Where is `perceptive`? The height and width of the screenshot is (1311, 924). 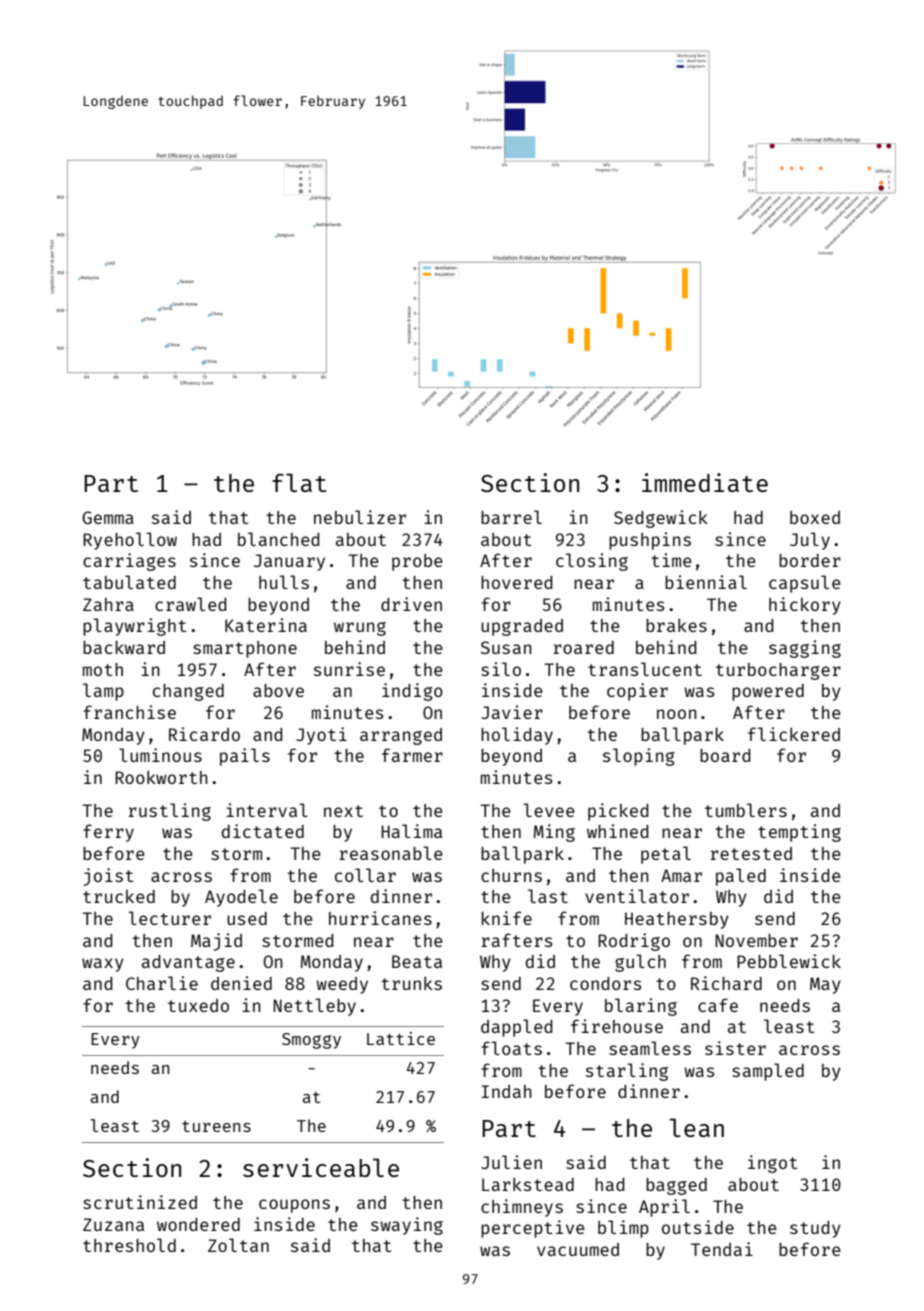 perceptive is located at coordinates (533, 1229).
